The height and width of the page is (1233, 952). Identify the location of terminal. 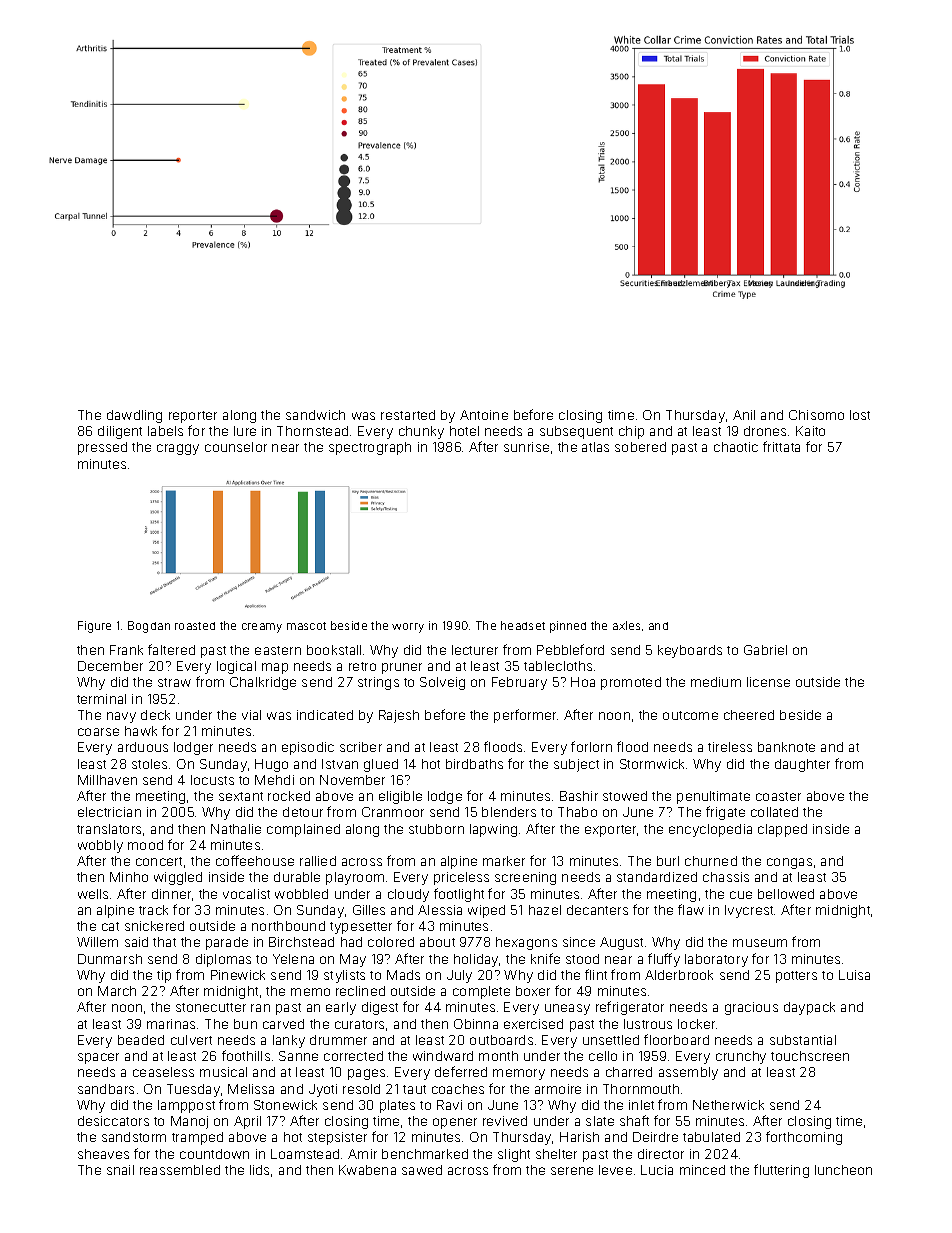
(101, 699).
